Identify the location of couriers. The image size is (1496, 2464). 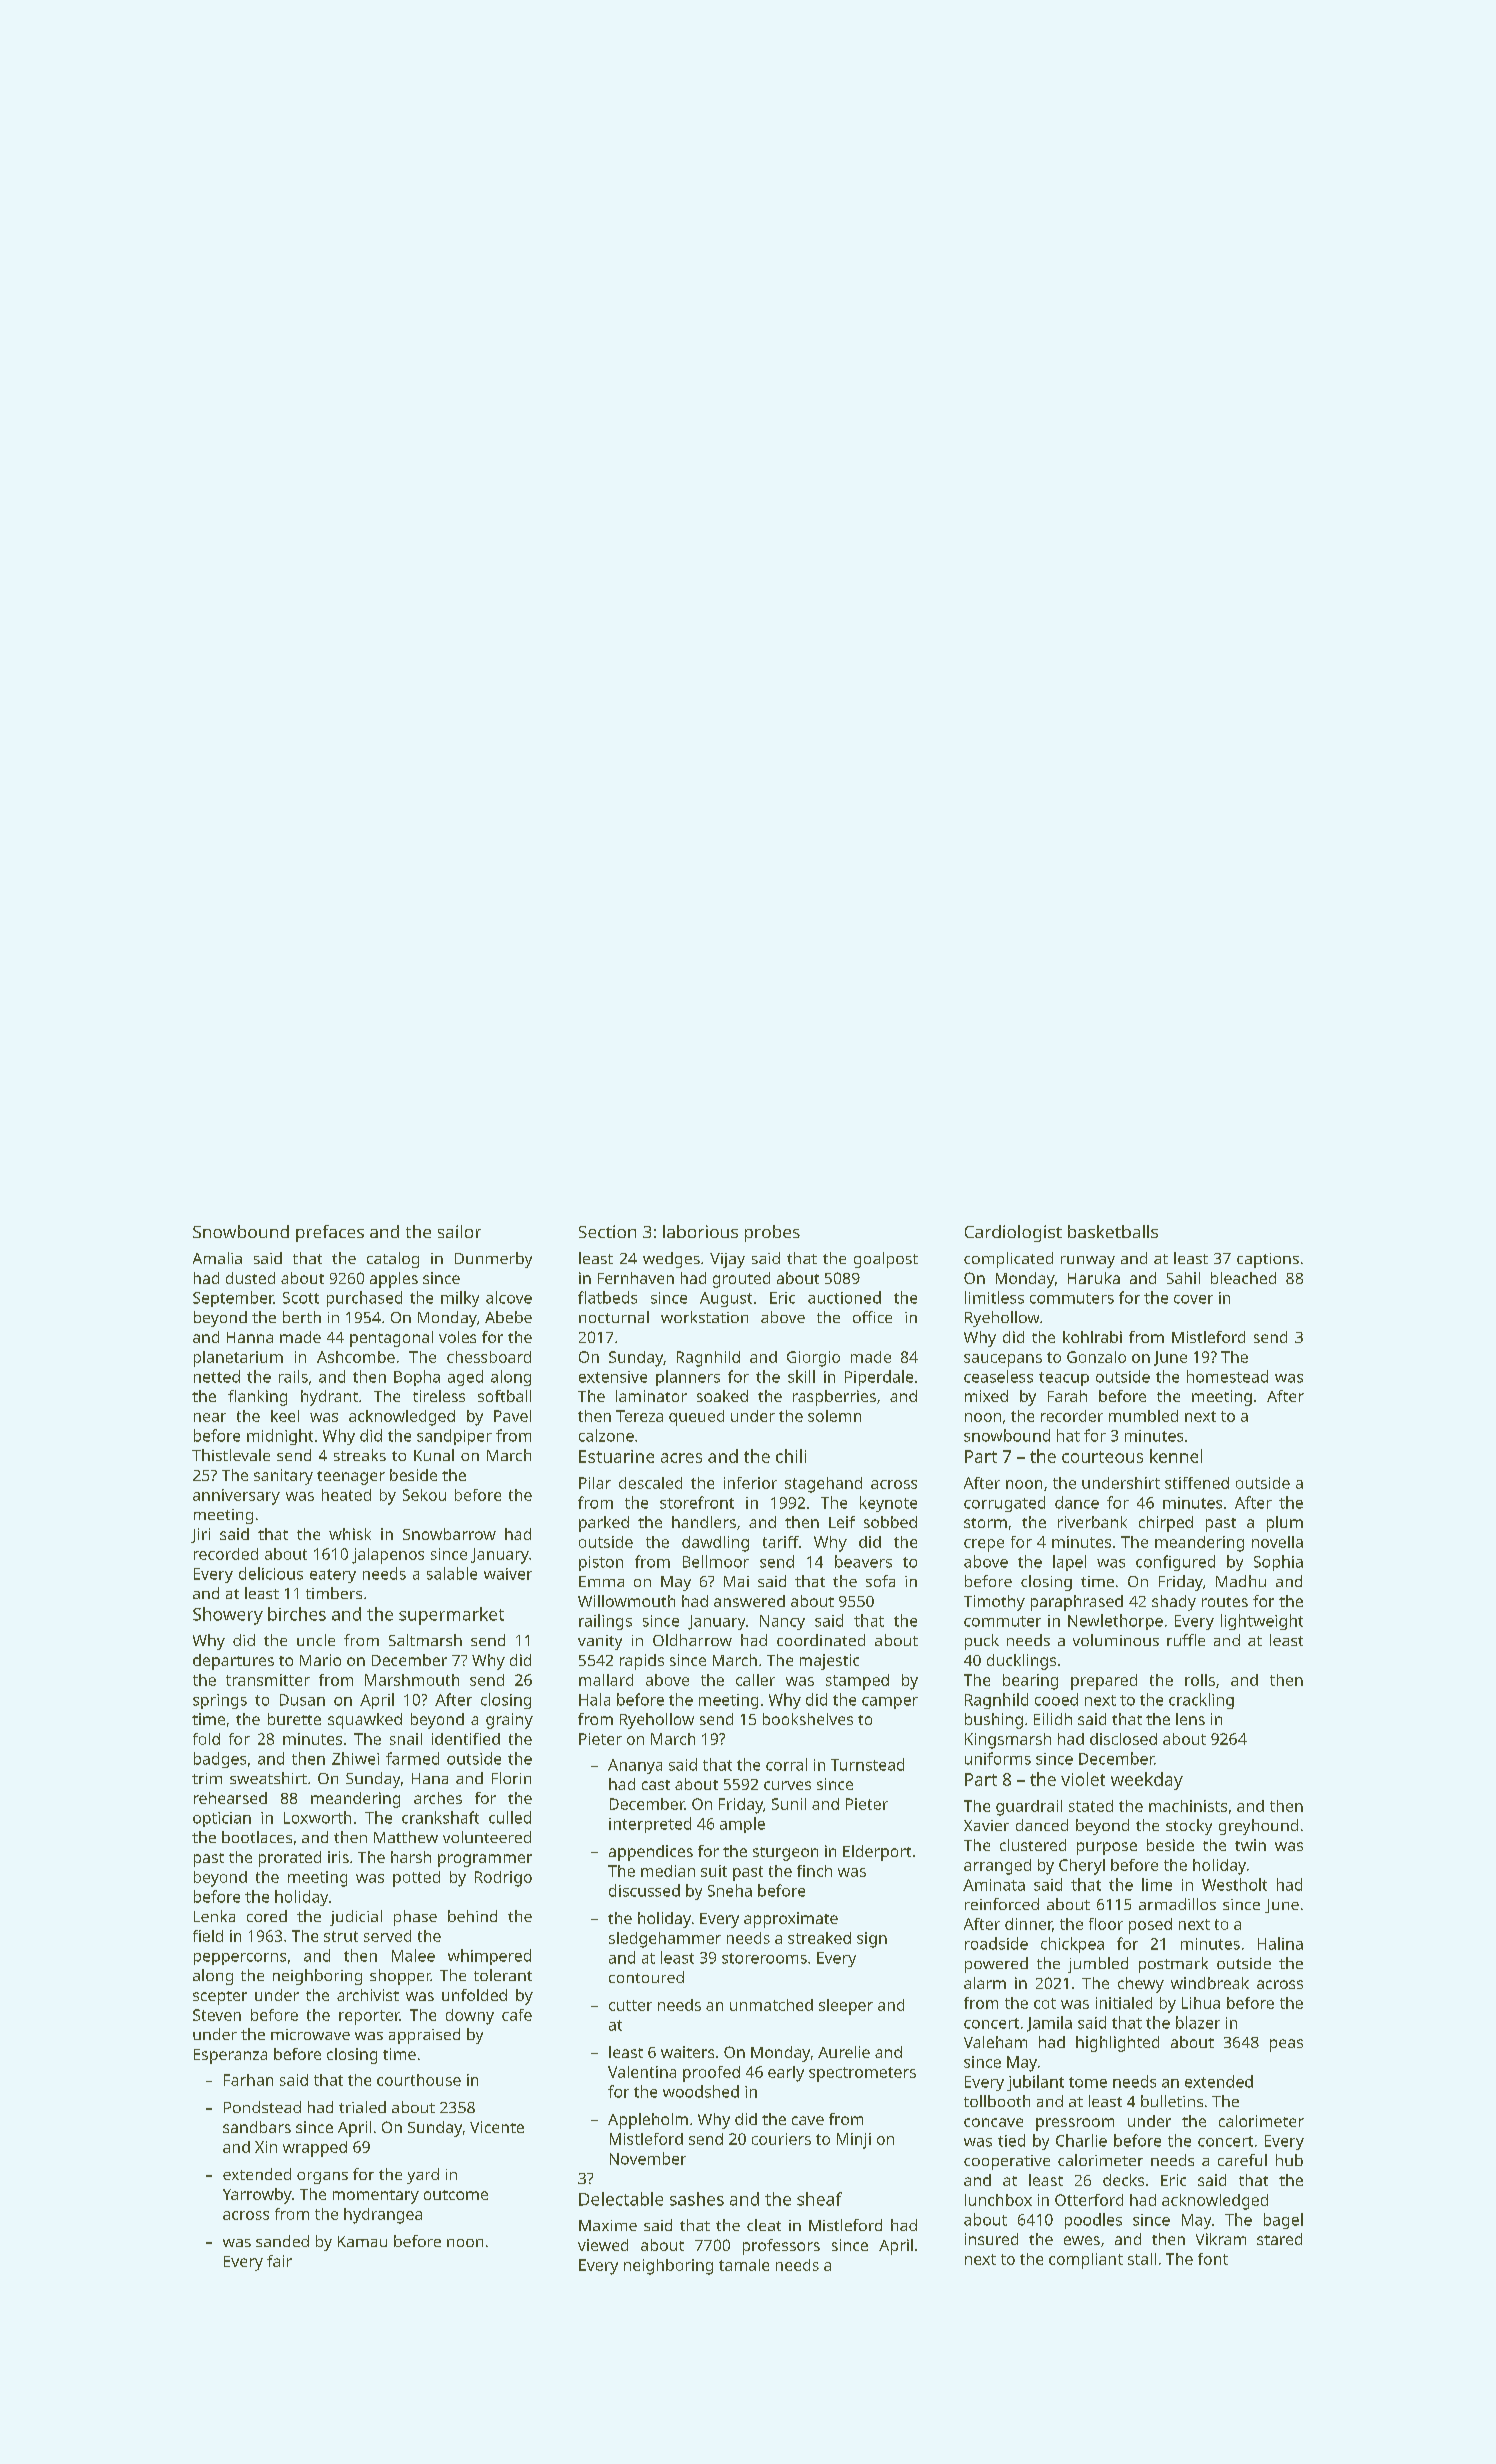
(781, 2139).
